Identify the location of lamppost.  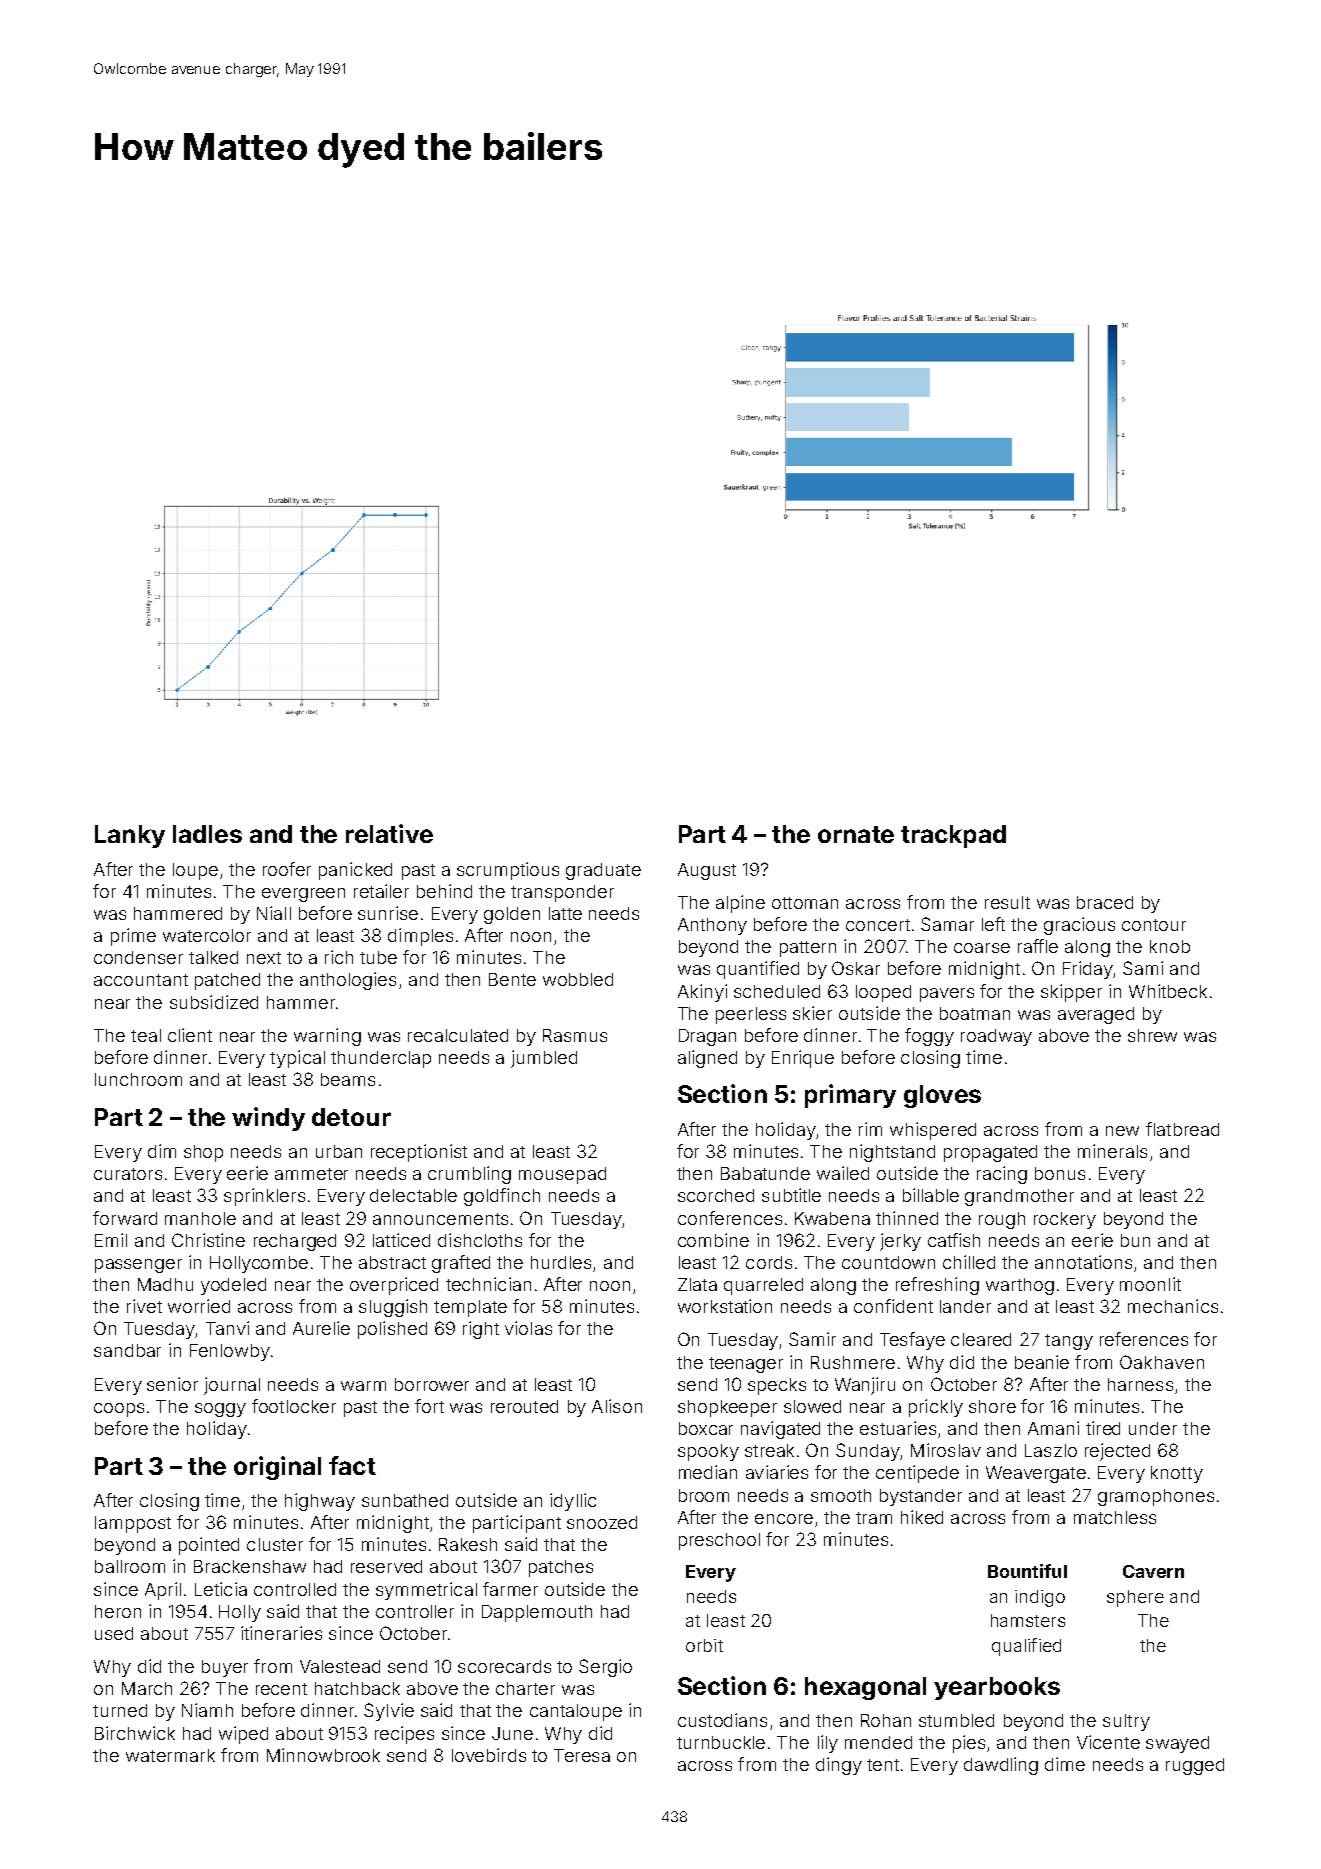
(133, 1524).
